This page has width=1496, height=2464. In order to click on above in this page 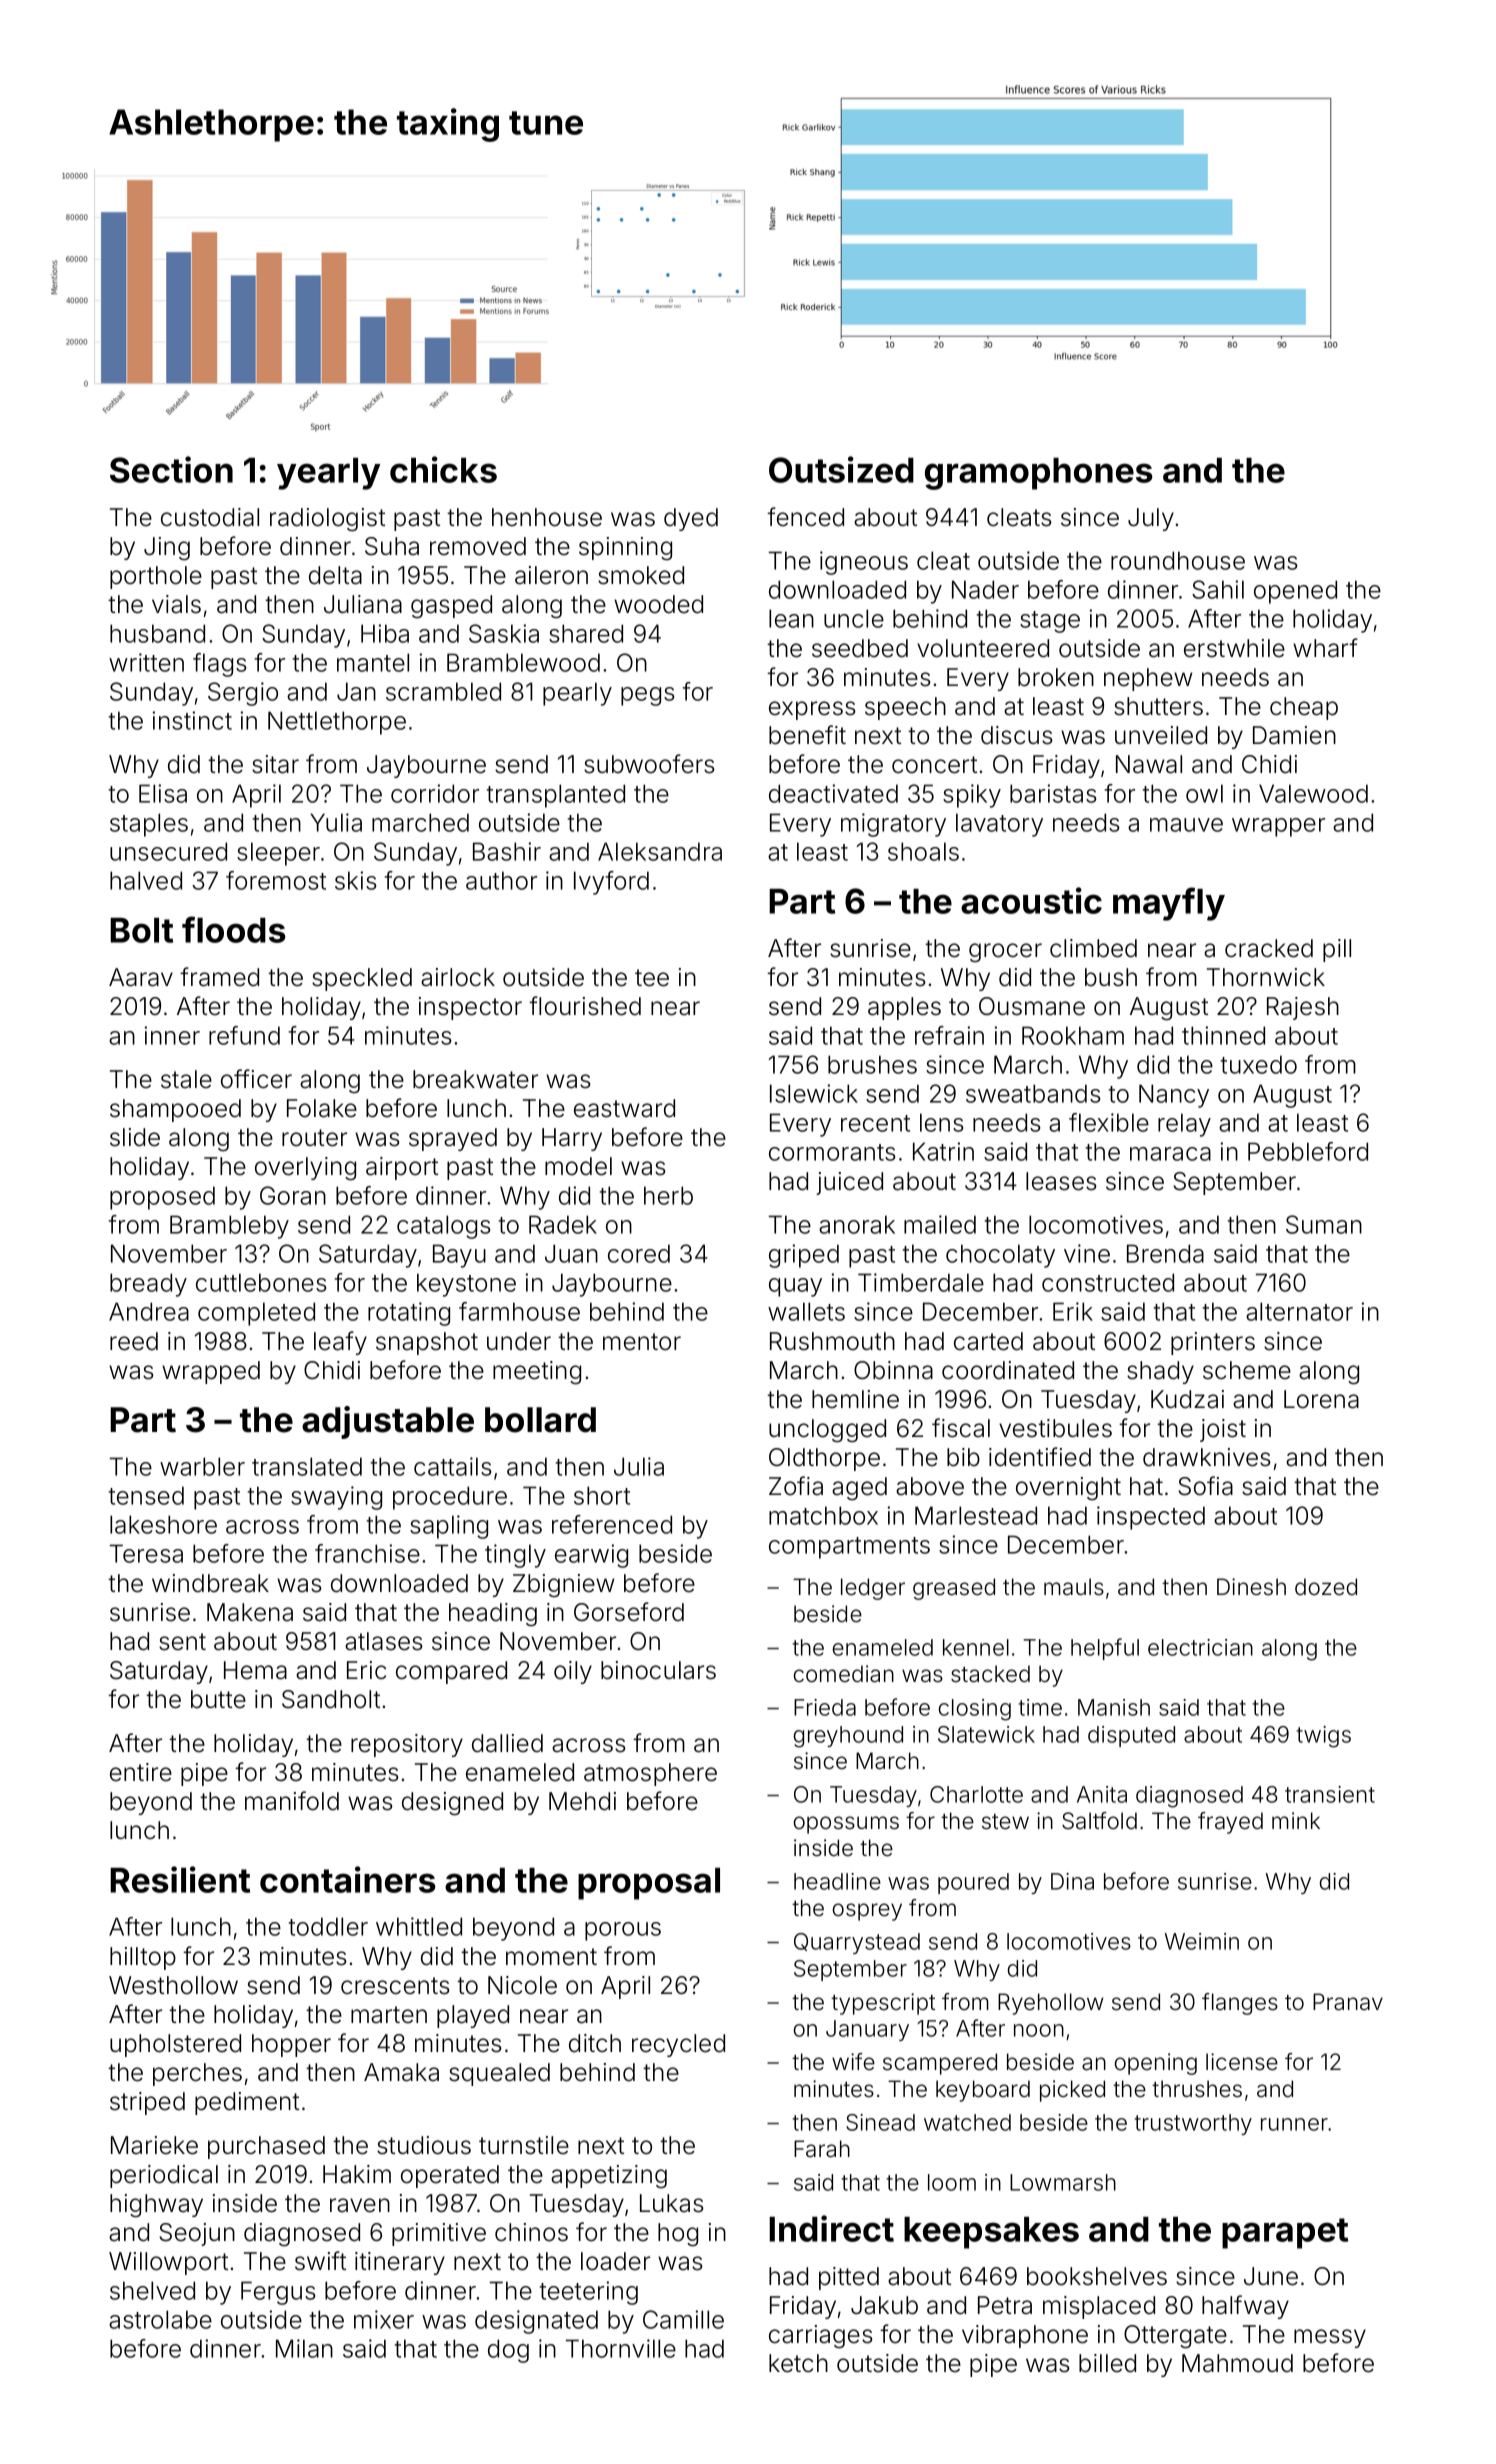, I will do `click(930, 1486)`.
